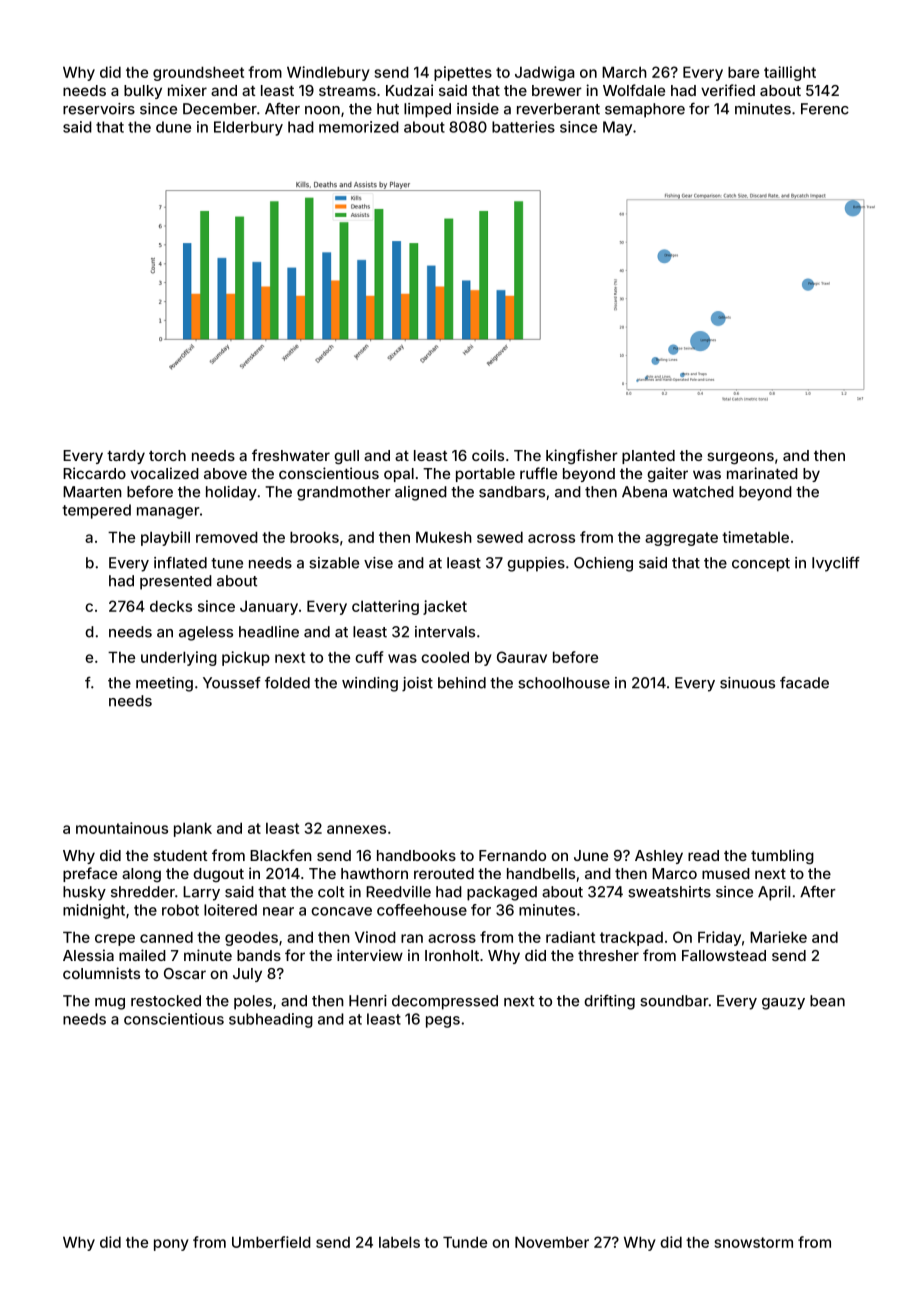 This screenshot has width=924, height=1308. What do you see at coordinates (122, 828) in the screenshot?
I see `mountainous` at bounding box center [122, 828].
